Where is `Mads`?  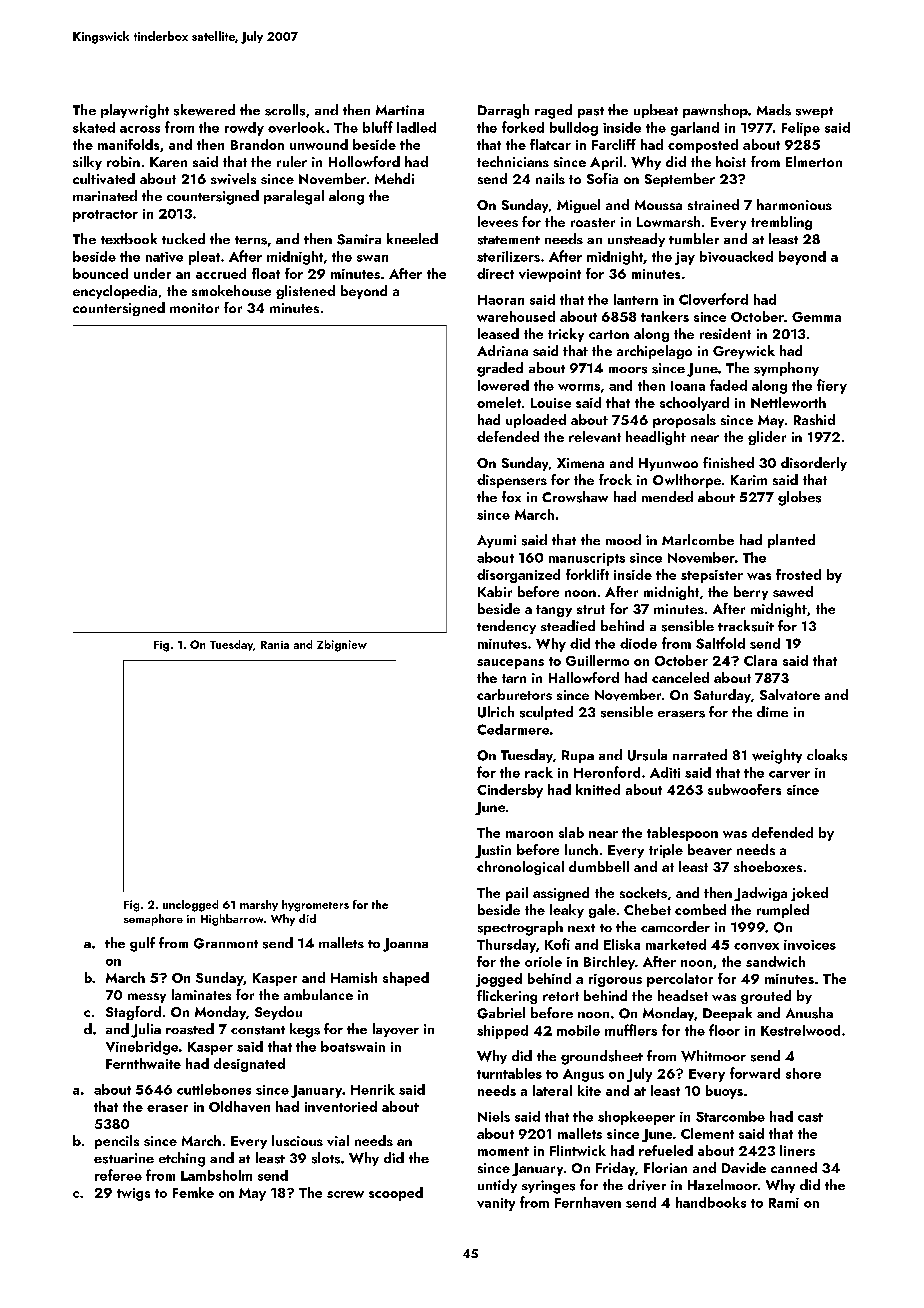 Mads is located at coordinates (774, 110).
